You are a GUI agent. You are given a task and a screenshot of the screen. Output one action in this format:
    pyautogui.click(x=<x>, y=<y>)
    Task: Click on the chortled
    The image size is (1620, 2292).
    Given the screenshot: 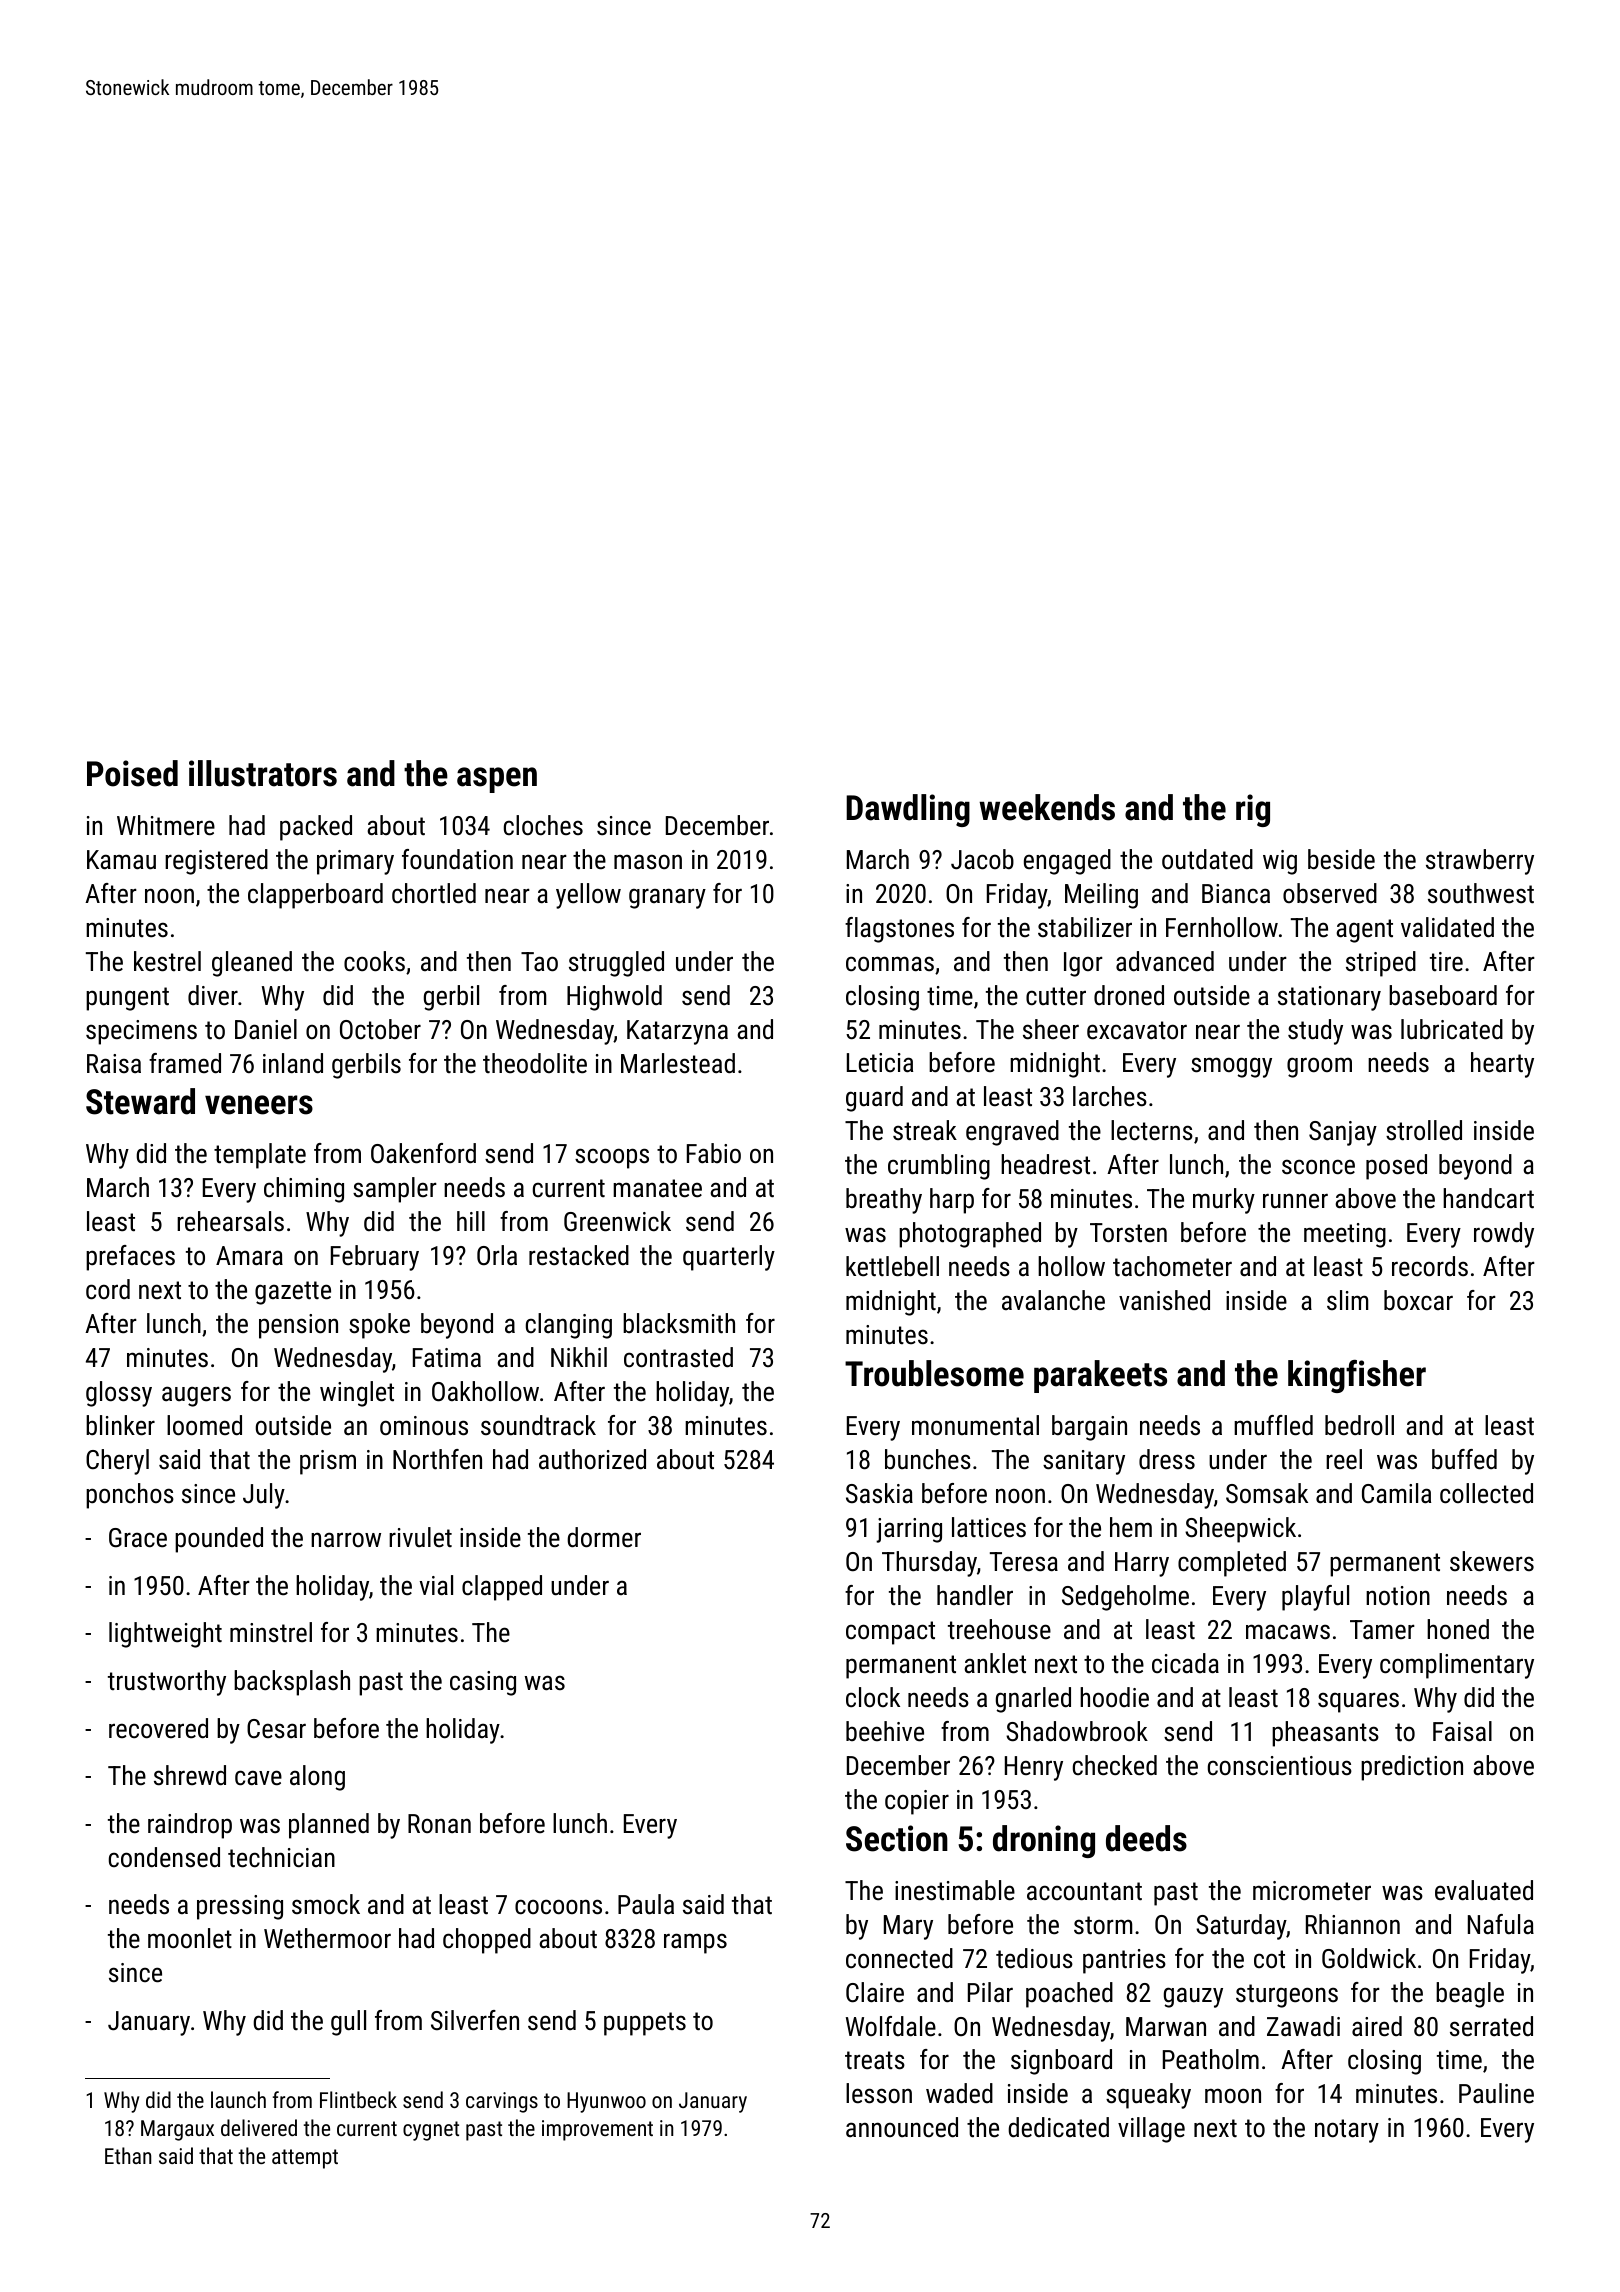 What is the action you would take?
    pyautogui.click(x=434, y=893)
